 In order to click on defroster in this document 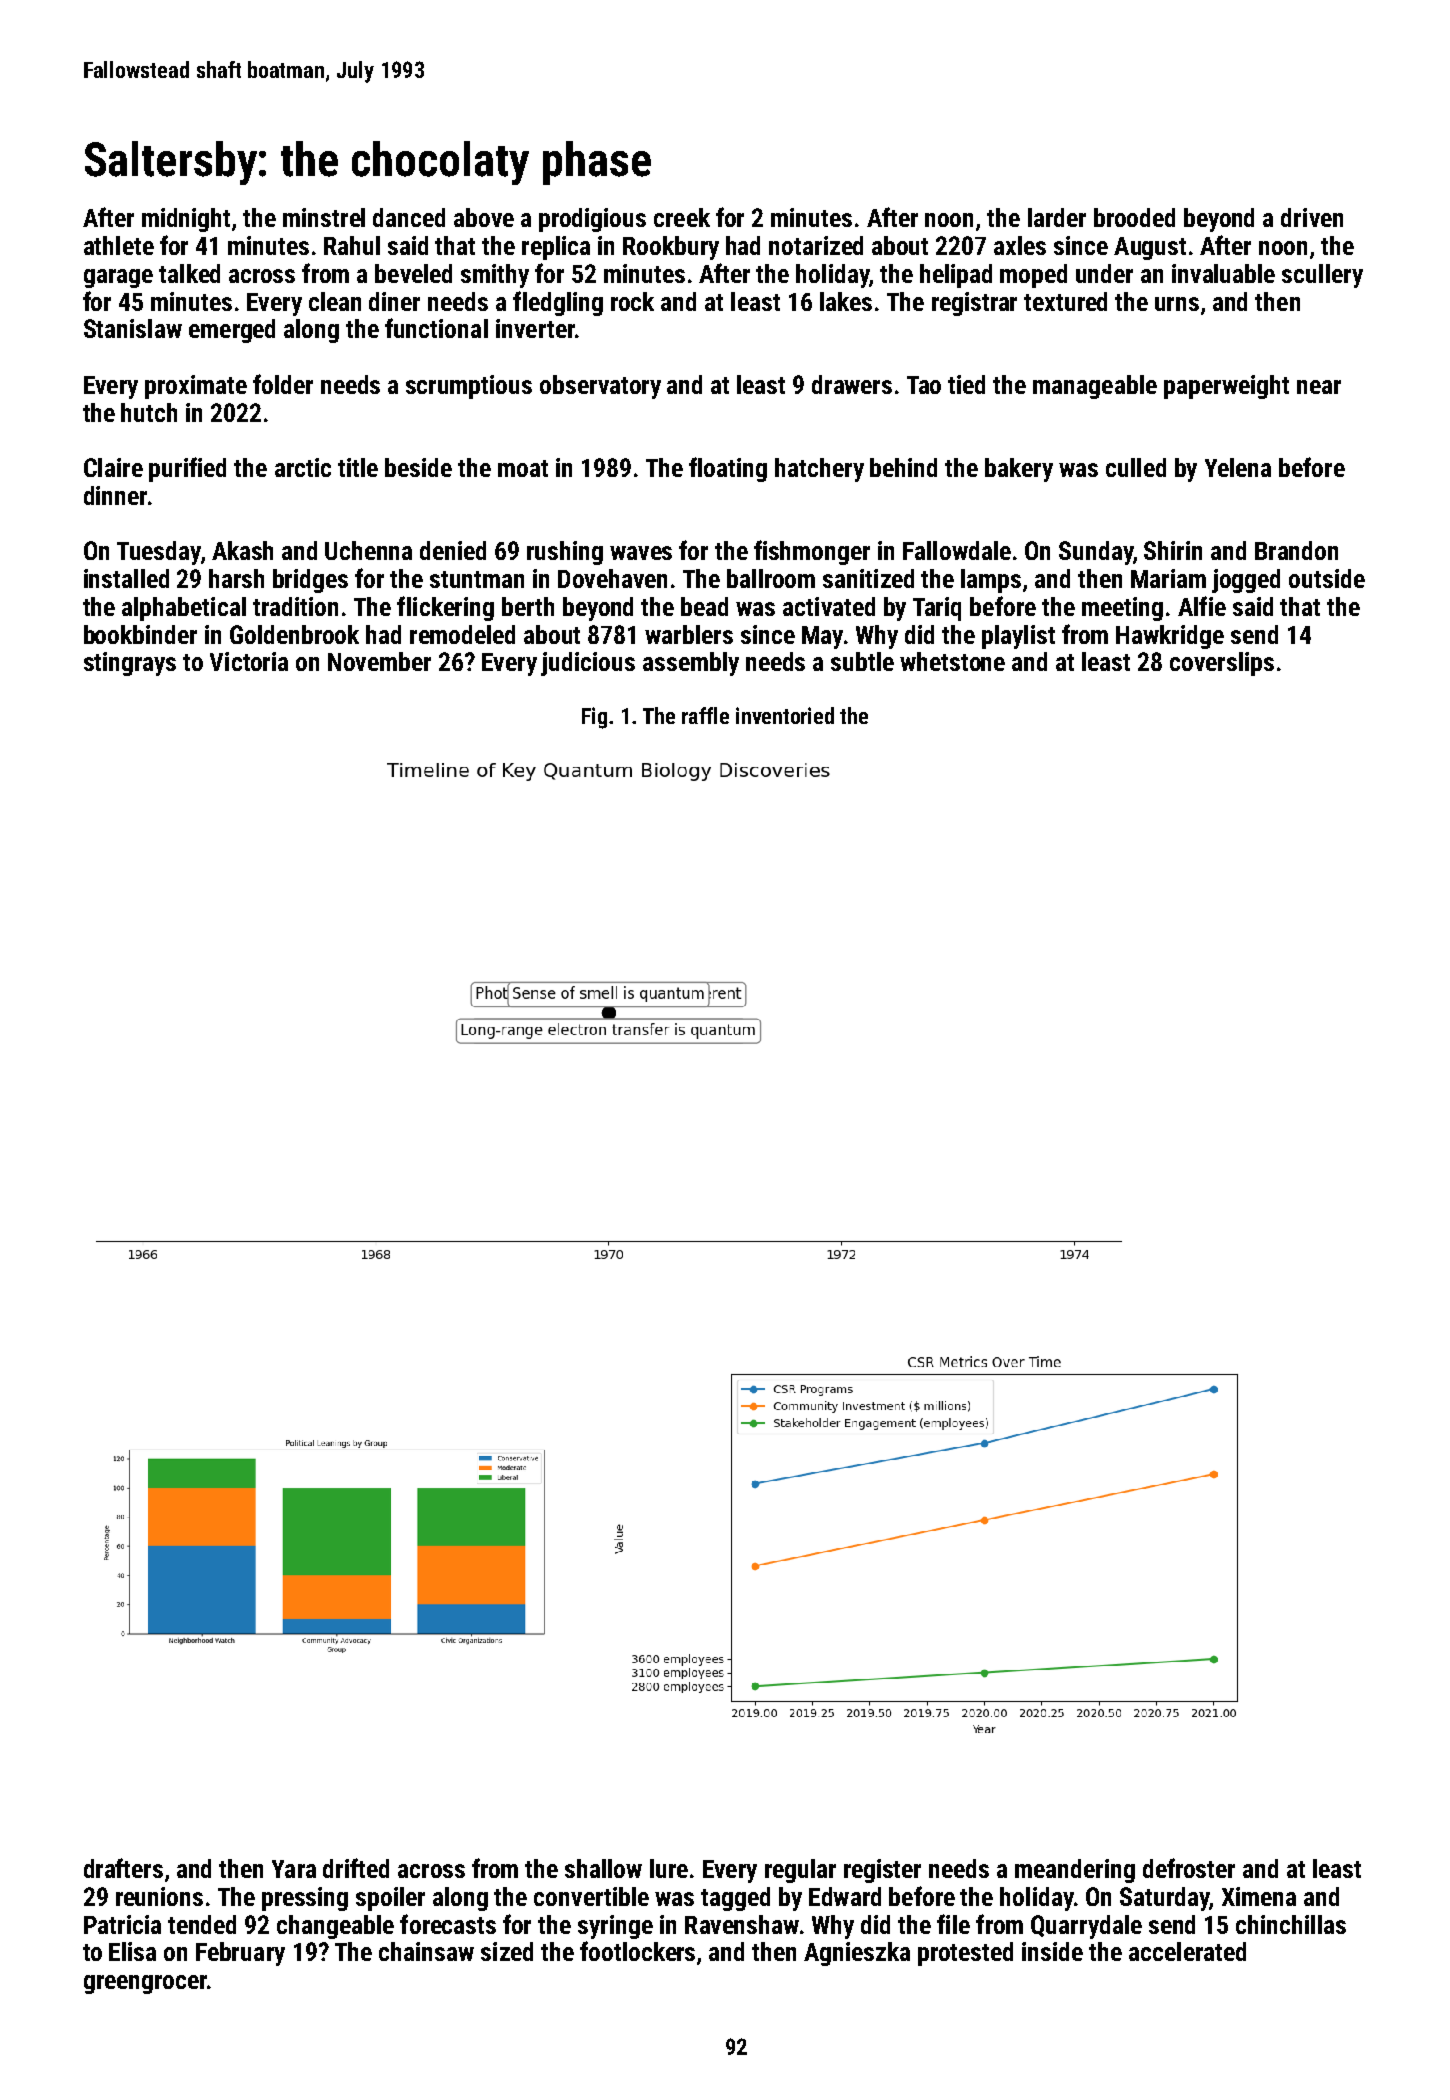, I will do `click(1189, 1868)`.
